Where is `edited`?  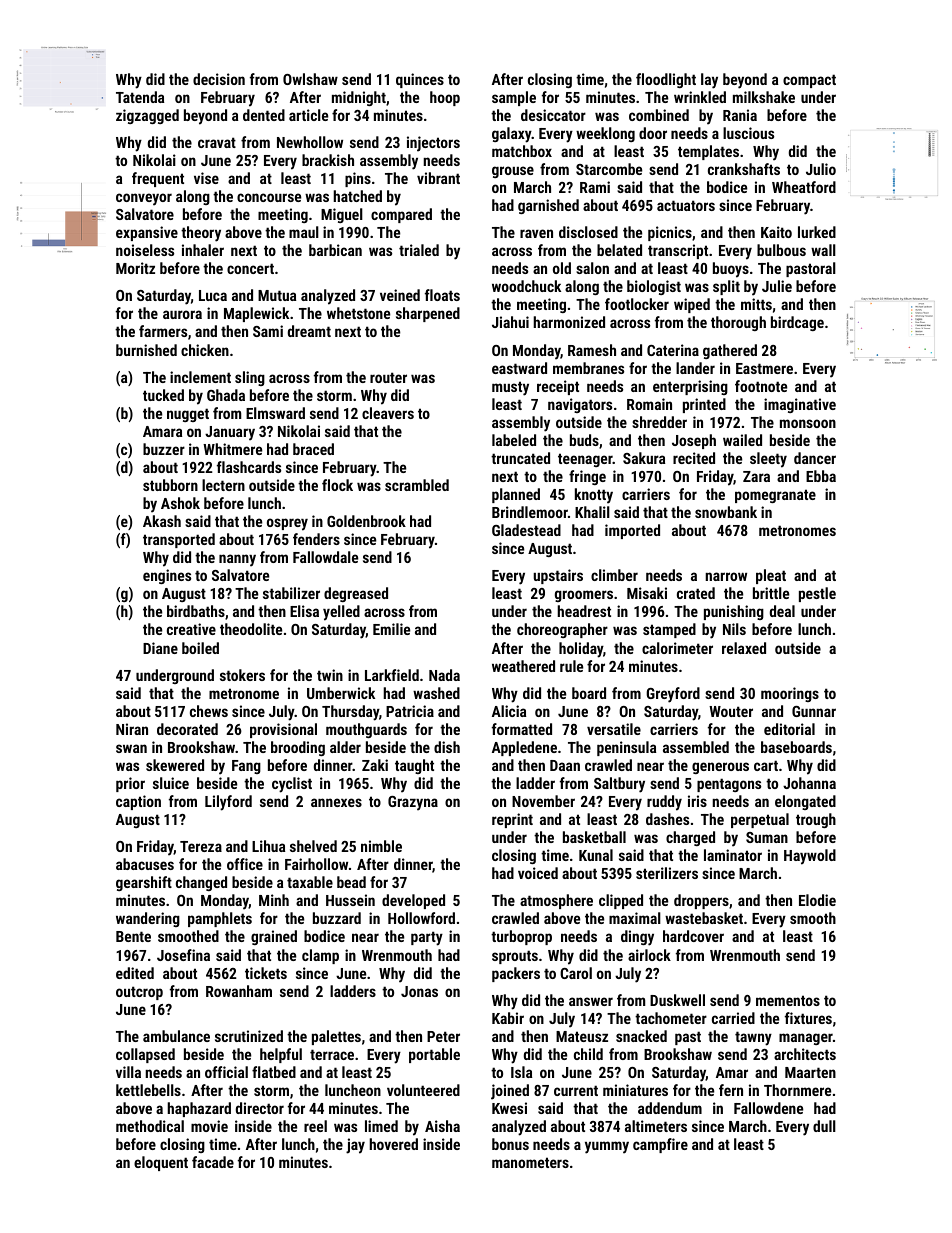
edited is located at coordinates (135, 973).
